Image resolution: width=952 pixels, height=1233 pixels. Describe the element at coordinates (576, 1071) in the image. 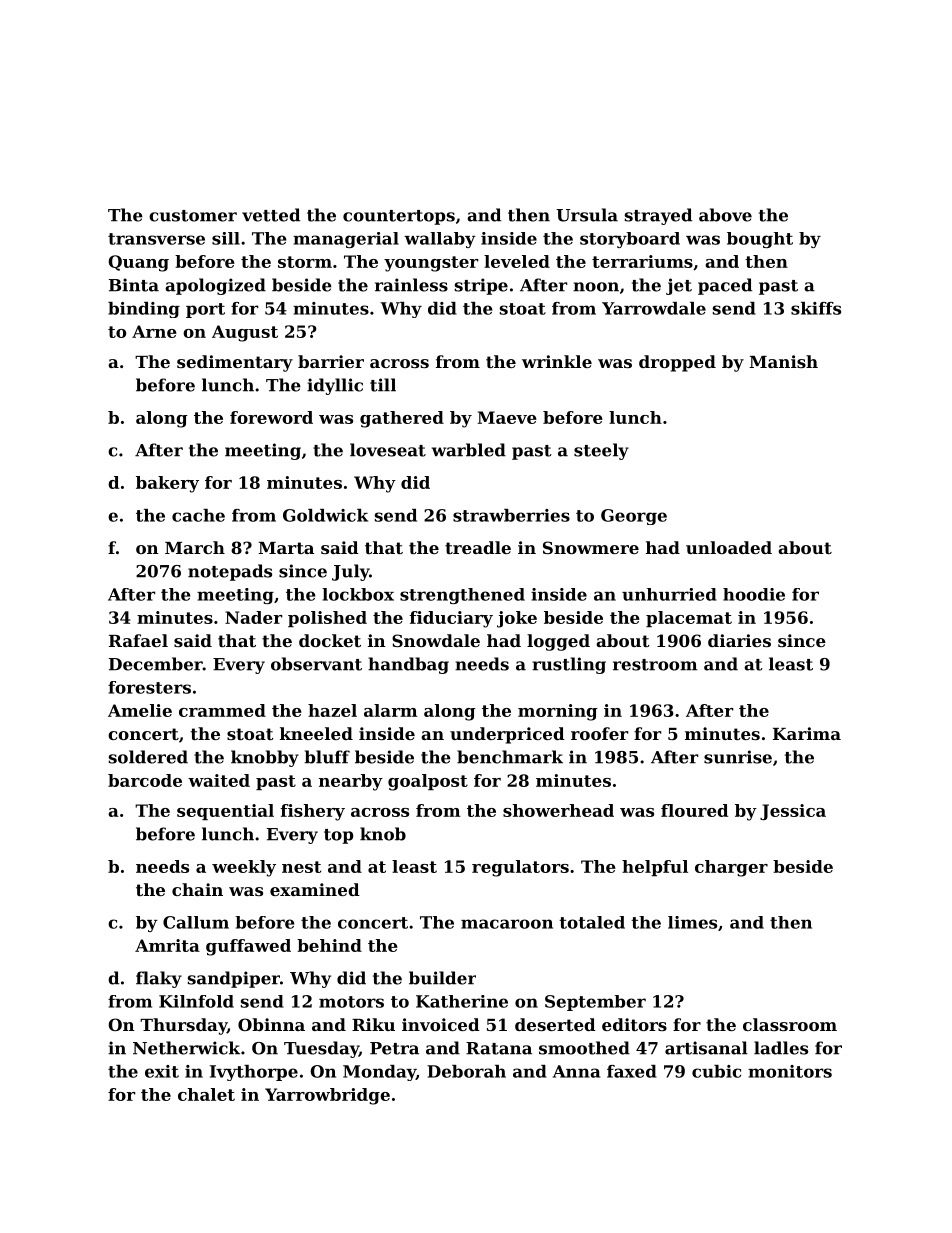

I see `Anna` at that location.
